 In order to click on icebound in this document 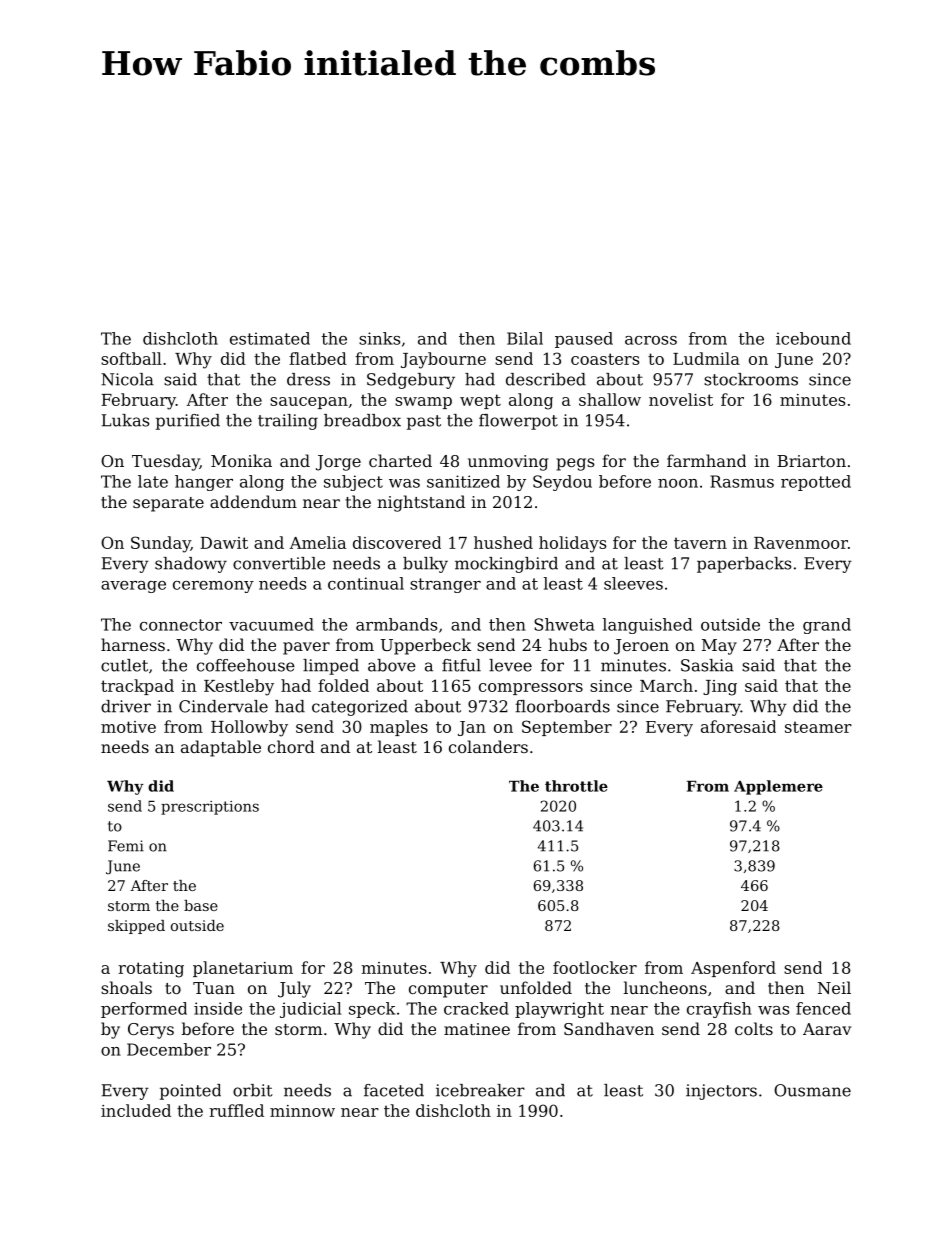, I will do `click(813, 338)`.
